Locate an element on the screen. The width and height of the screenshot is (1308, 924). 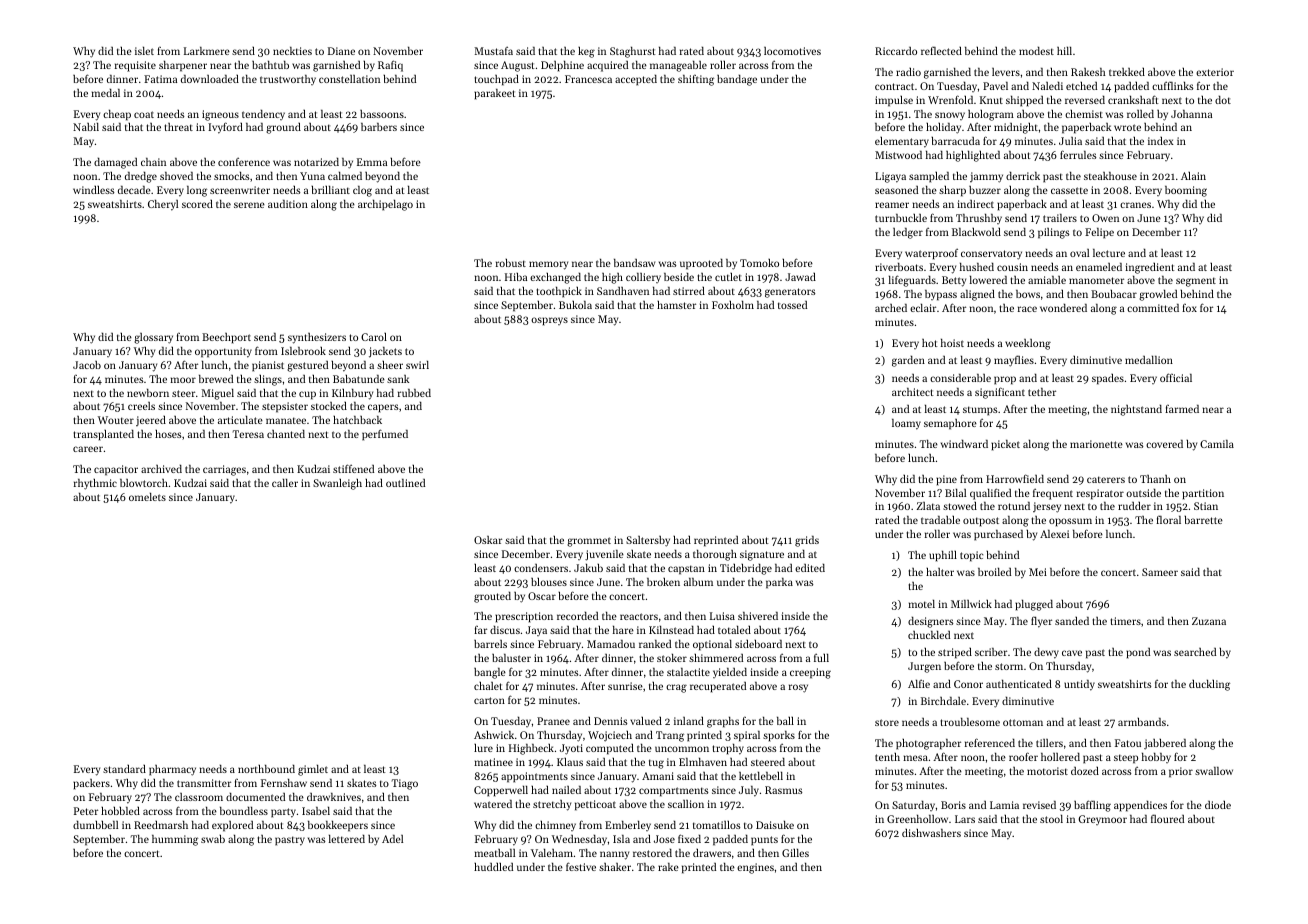
Diane is located at coordinates (341, 51).
